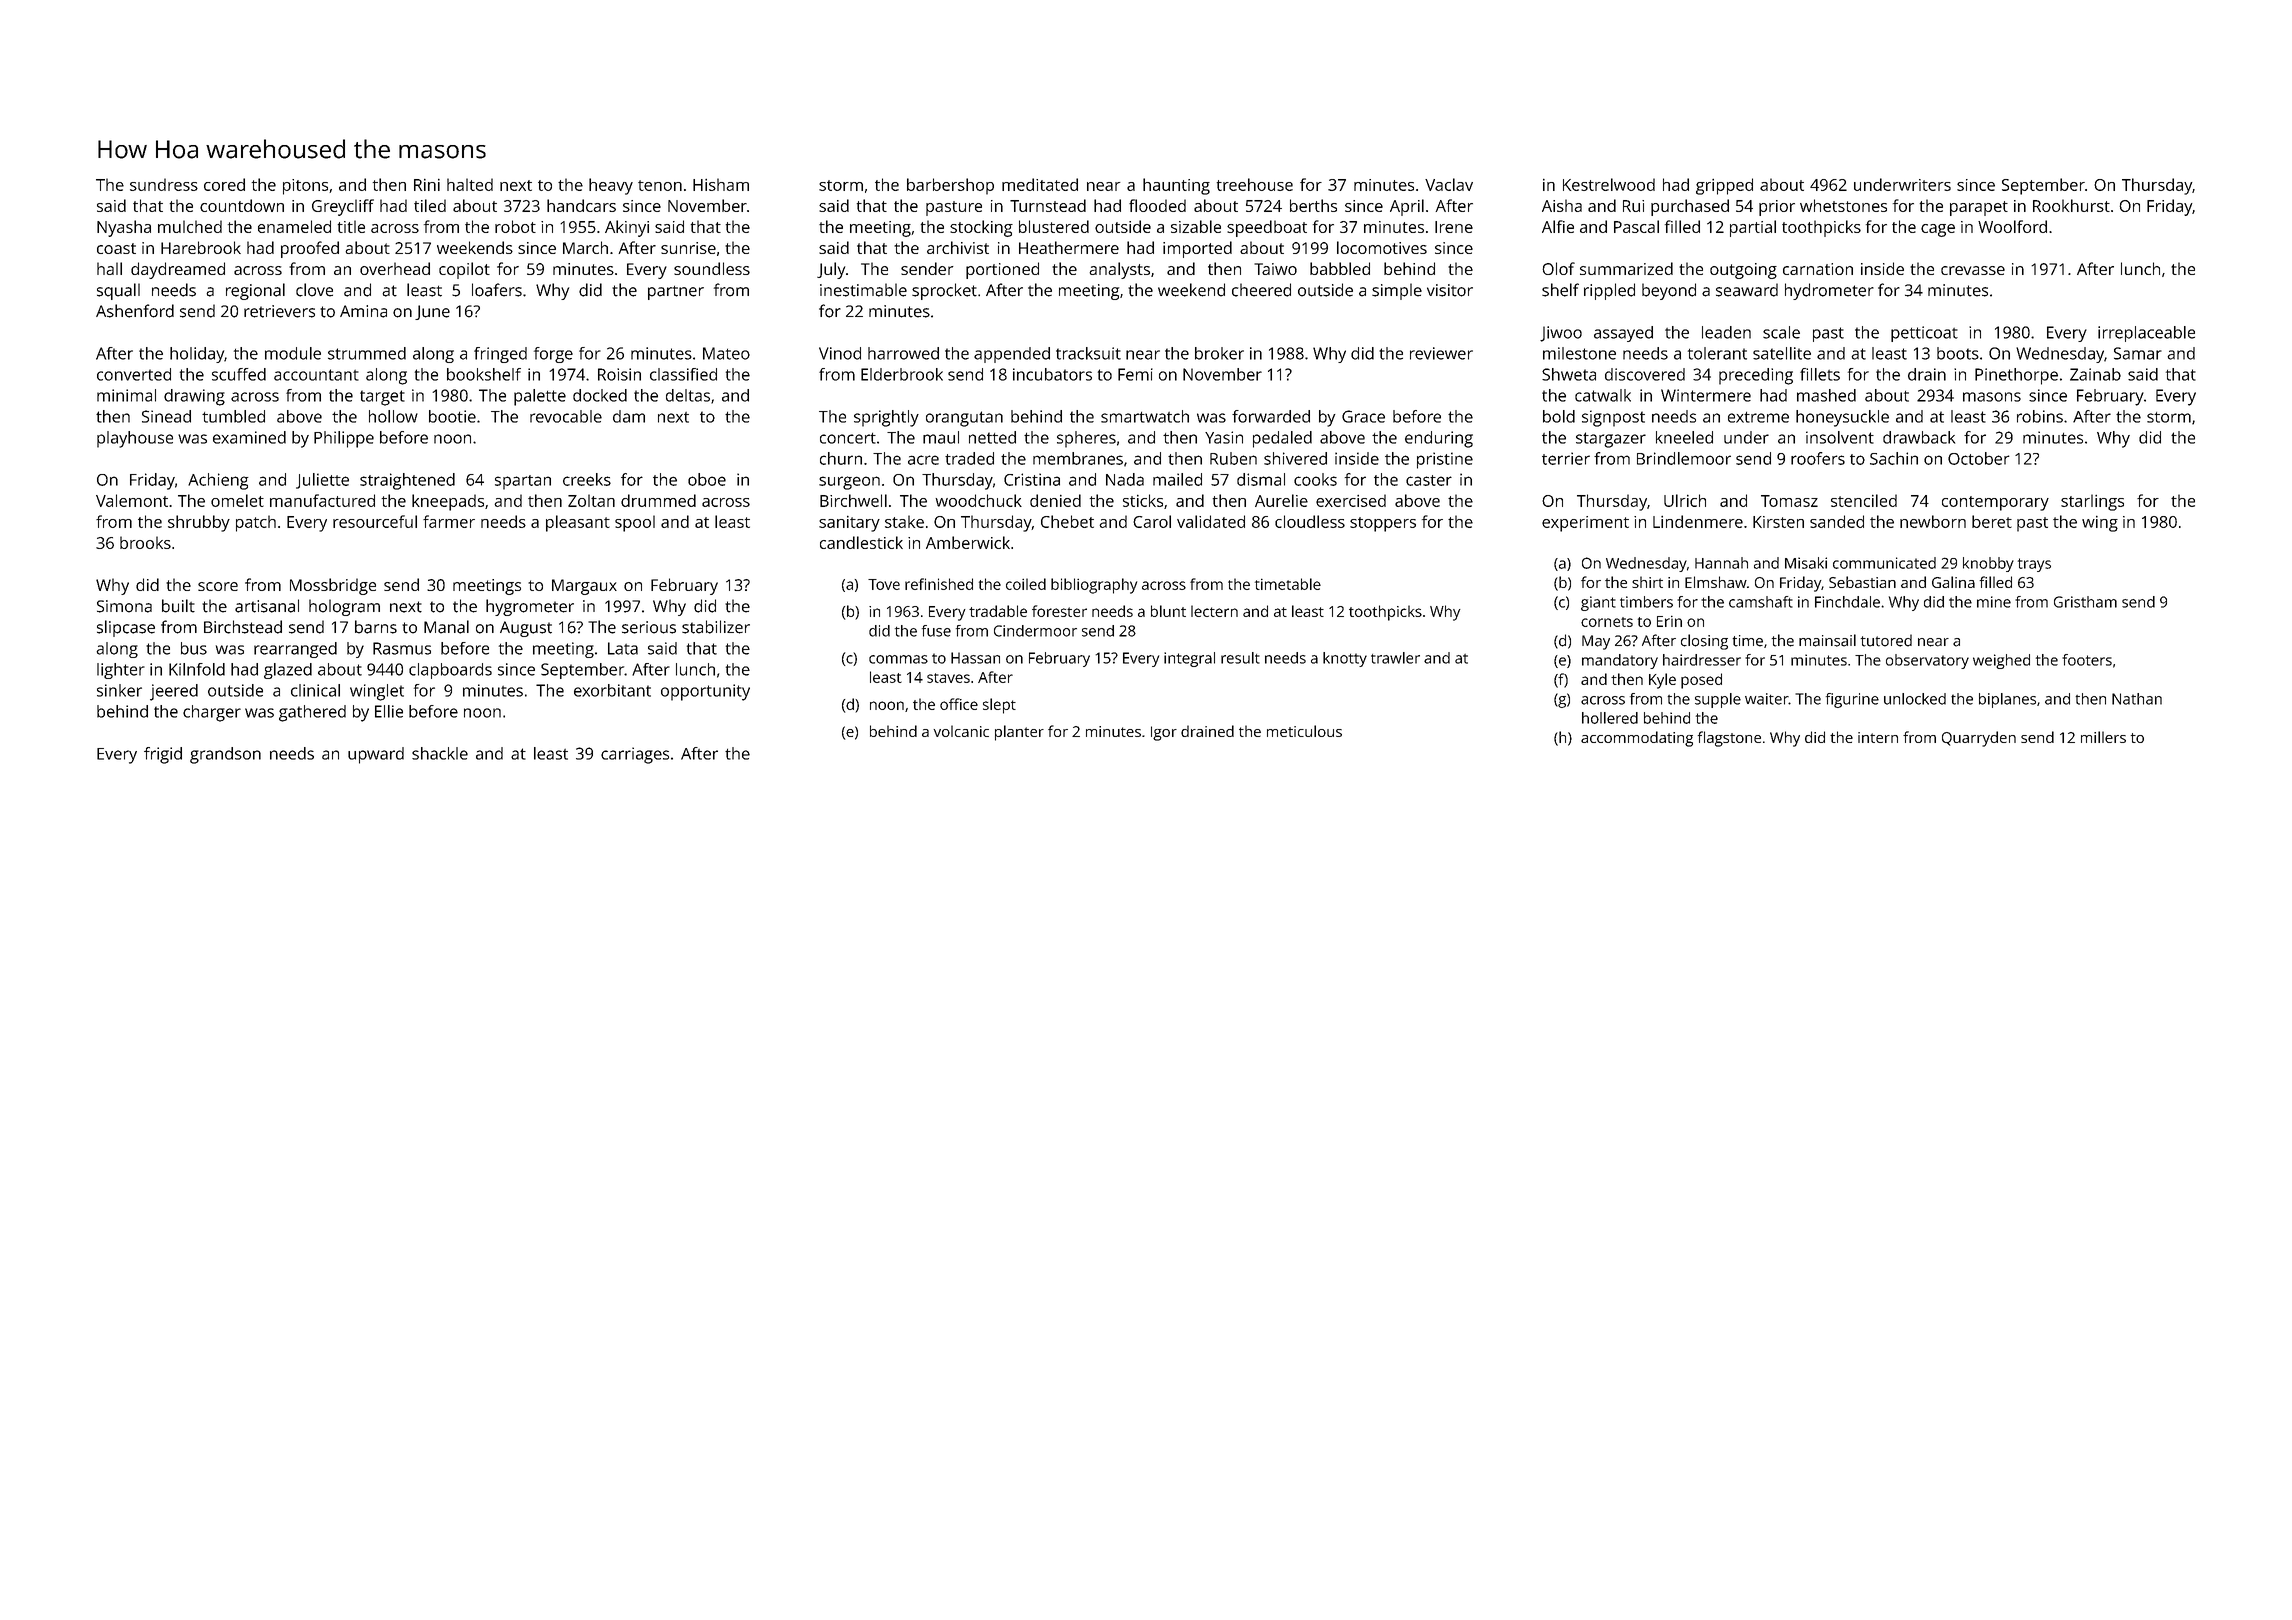  I want to click on Igor, so click(1164, 733).
